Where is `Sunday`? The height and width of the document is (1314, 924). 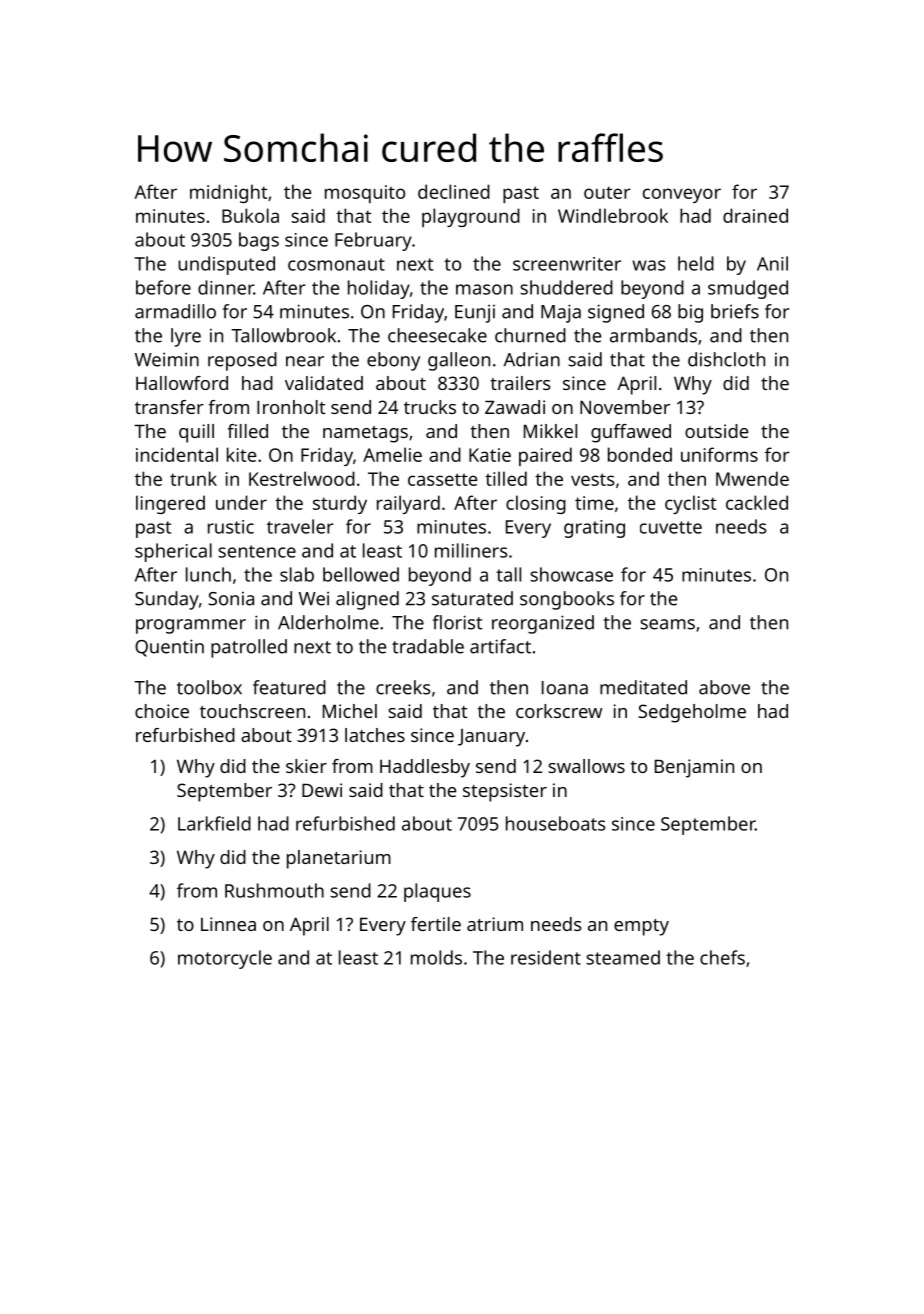
Sunday is located at coordinates (167, 600).
